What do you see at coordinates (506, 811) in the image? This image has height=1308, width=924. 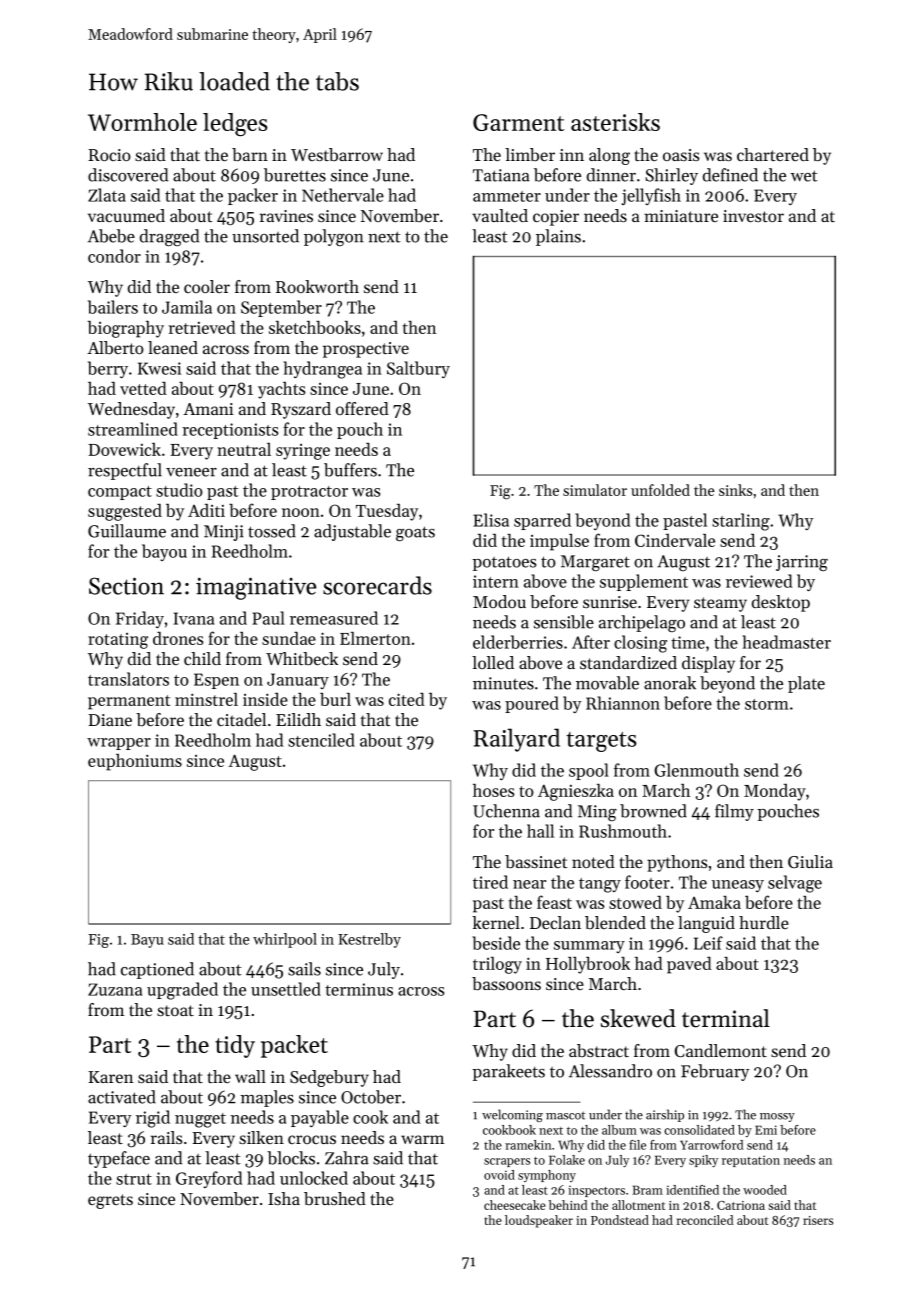 I see `Uchenna` at bounding box center [506, 811].
